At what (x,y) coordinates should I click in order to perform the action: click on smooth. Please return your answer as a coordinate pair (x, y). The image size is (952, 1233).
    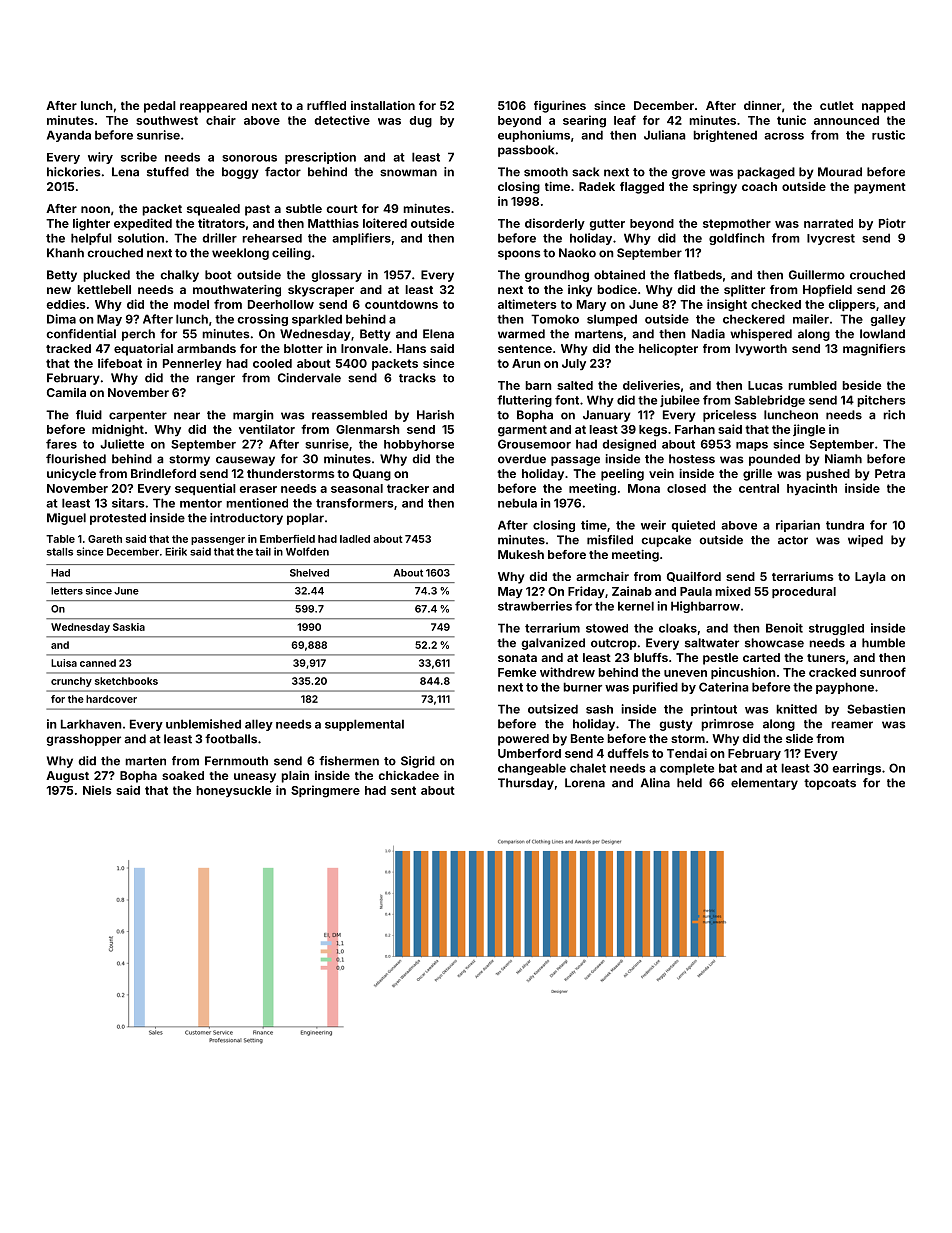
    Looking at the image, I should click on (546, 172).
